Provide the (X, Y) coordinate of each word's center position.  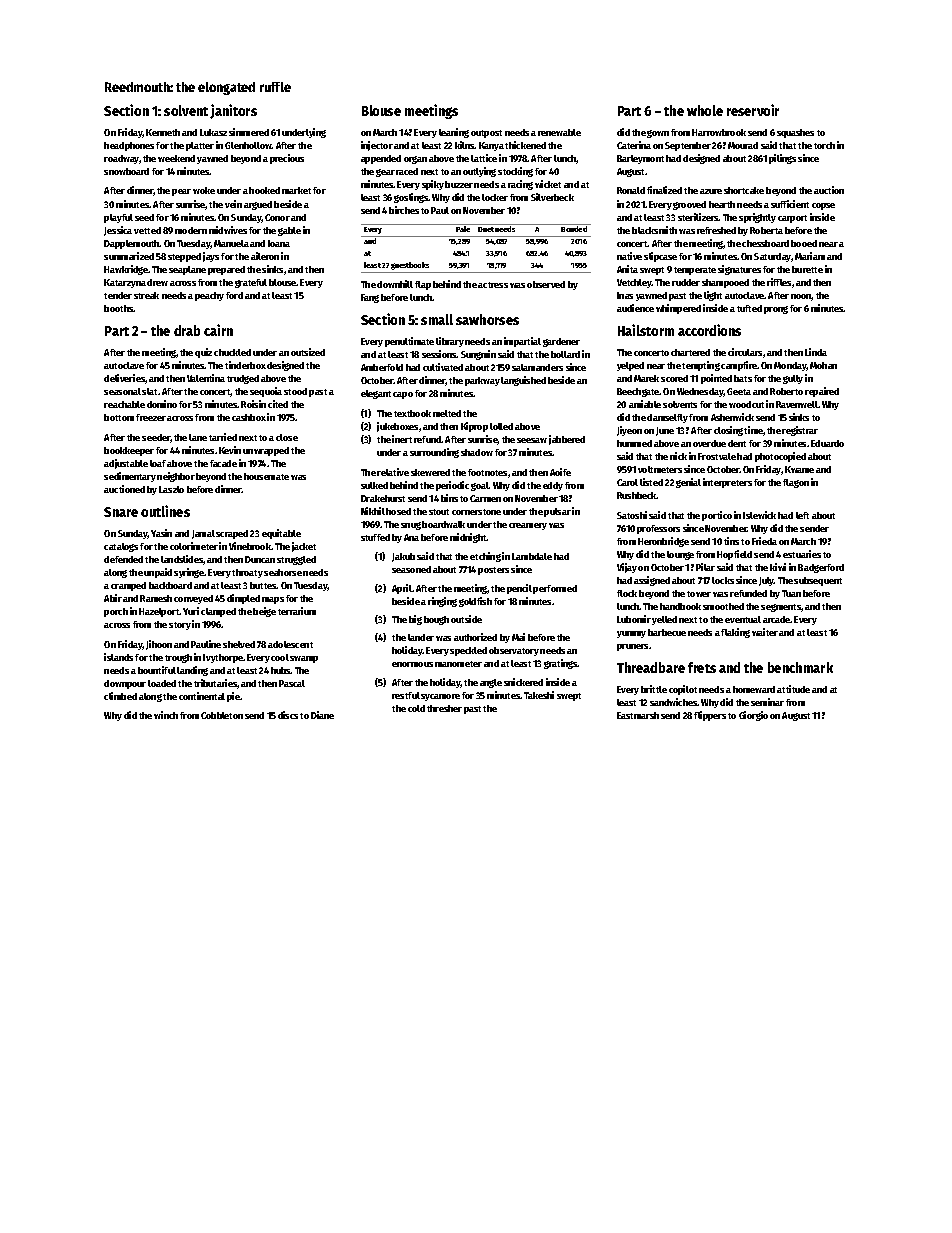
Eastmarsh (638, 715)
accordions (709, 330)
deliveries (124, 378)
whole (705, 110)
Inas (625, 295)
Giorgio (753, 716)
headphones (129, 146)
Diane (322, 715)
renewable (559, 132)
